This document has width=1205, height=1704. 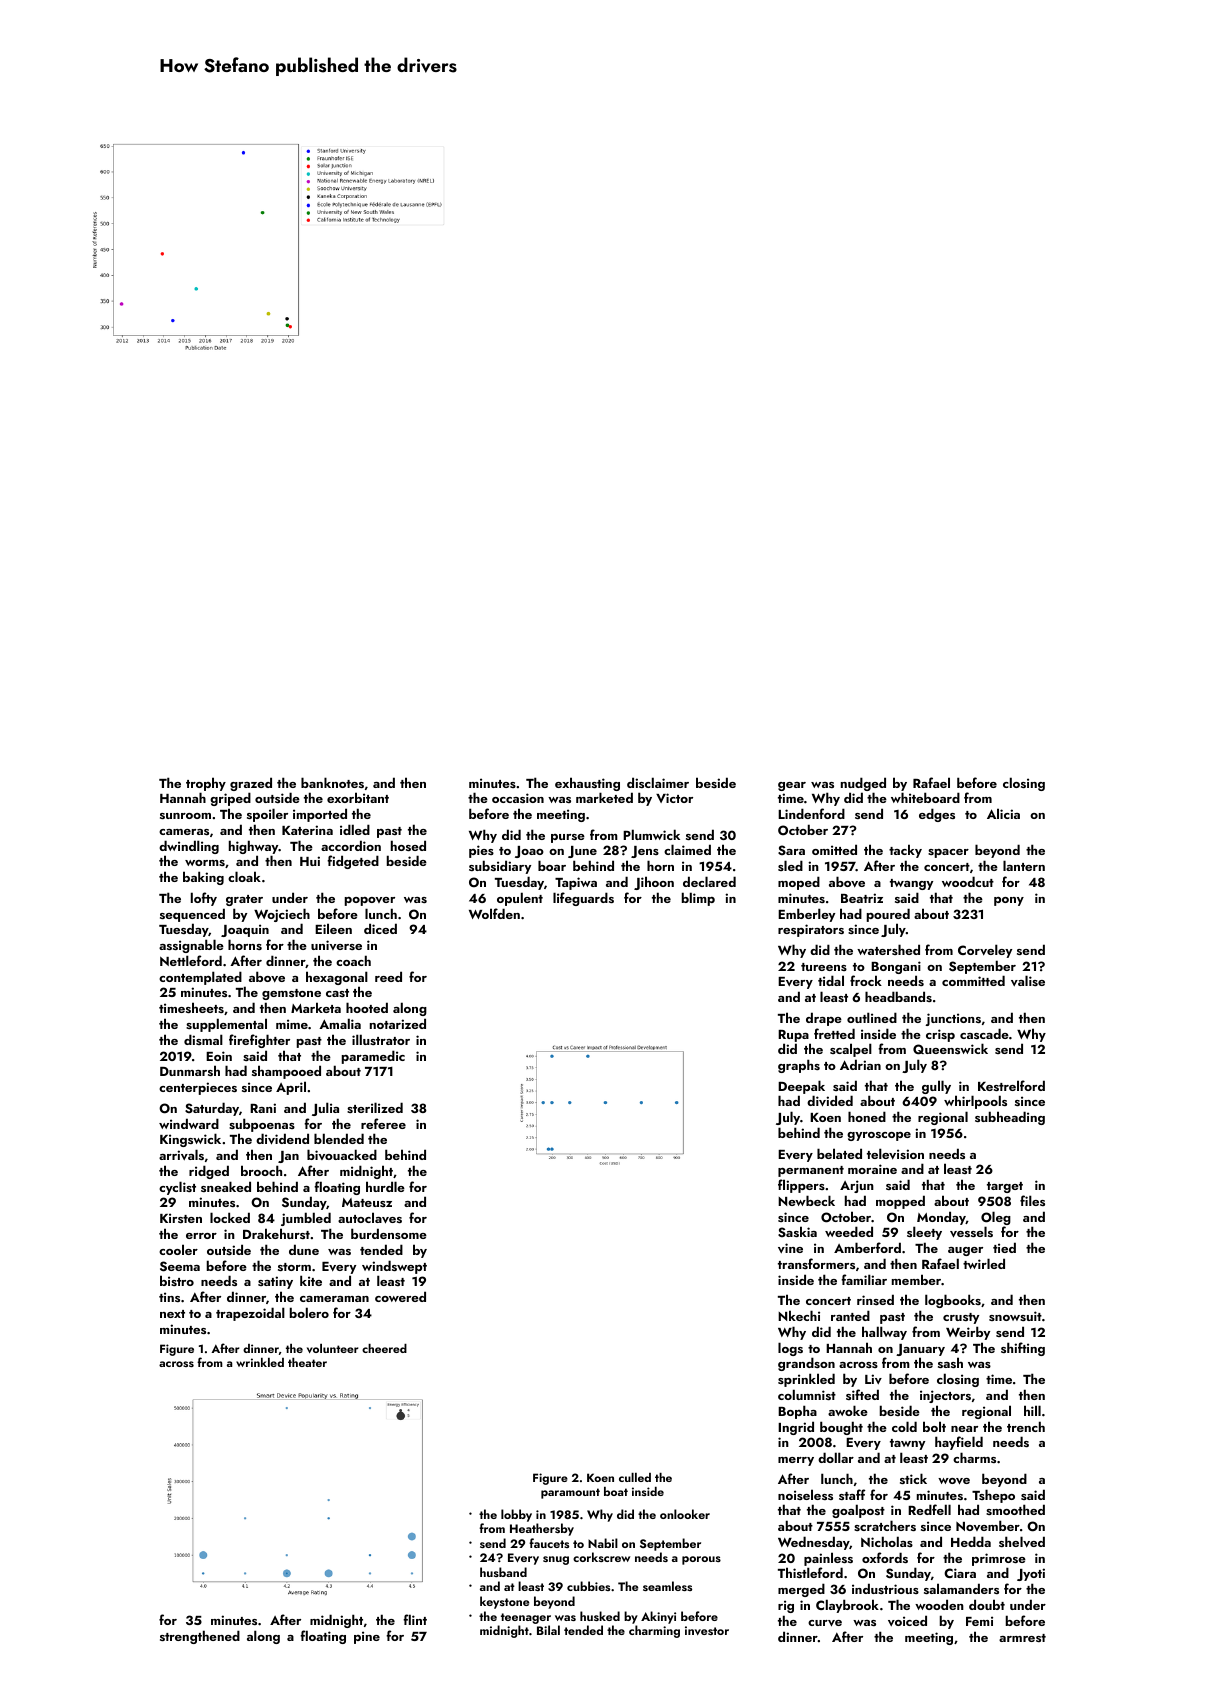 I want to click on armrest, so click(x=1022, y=1638).
